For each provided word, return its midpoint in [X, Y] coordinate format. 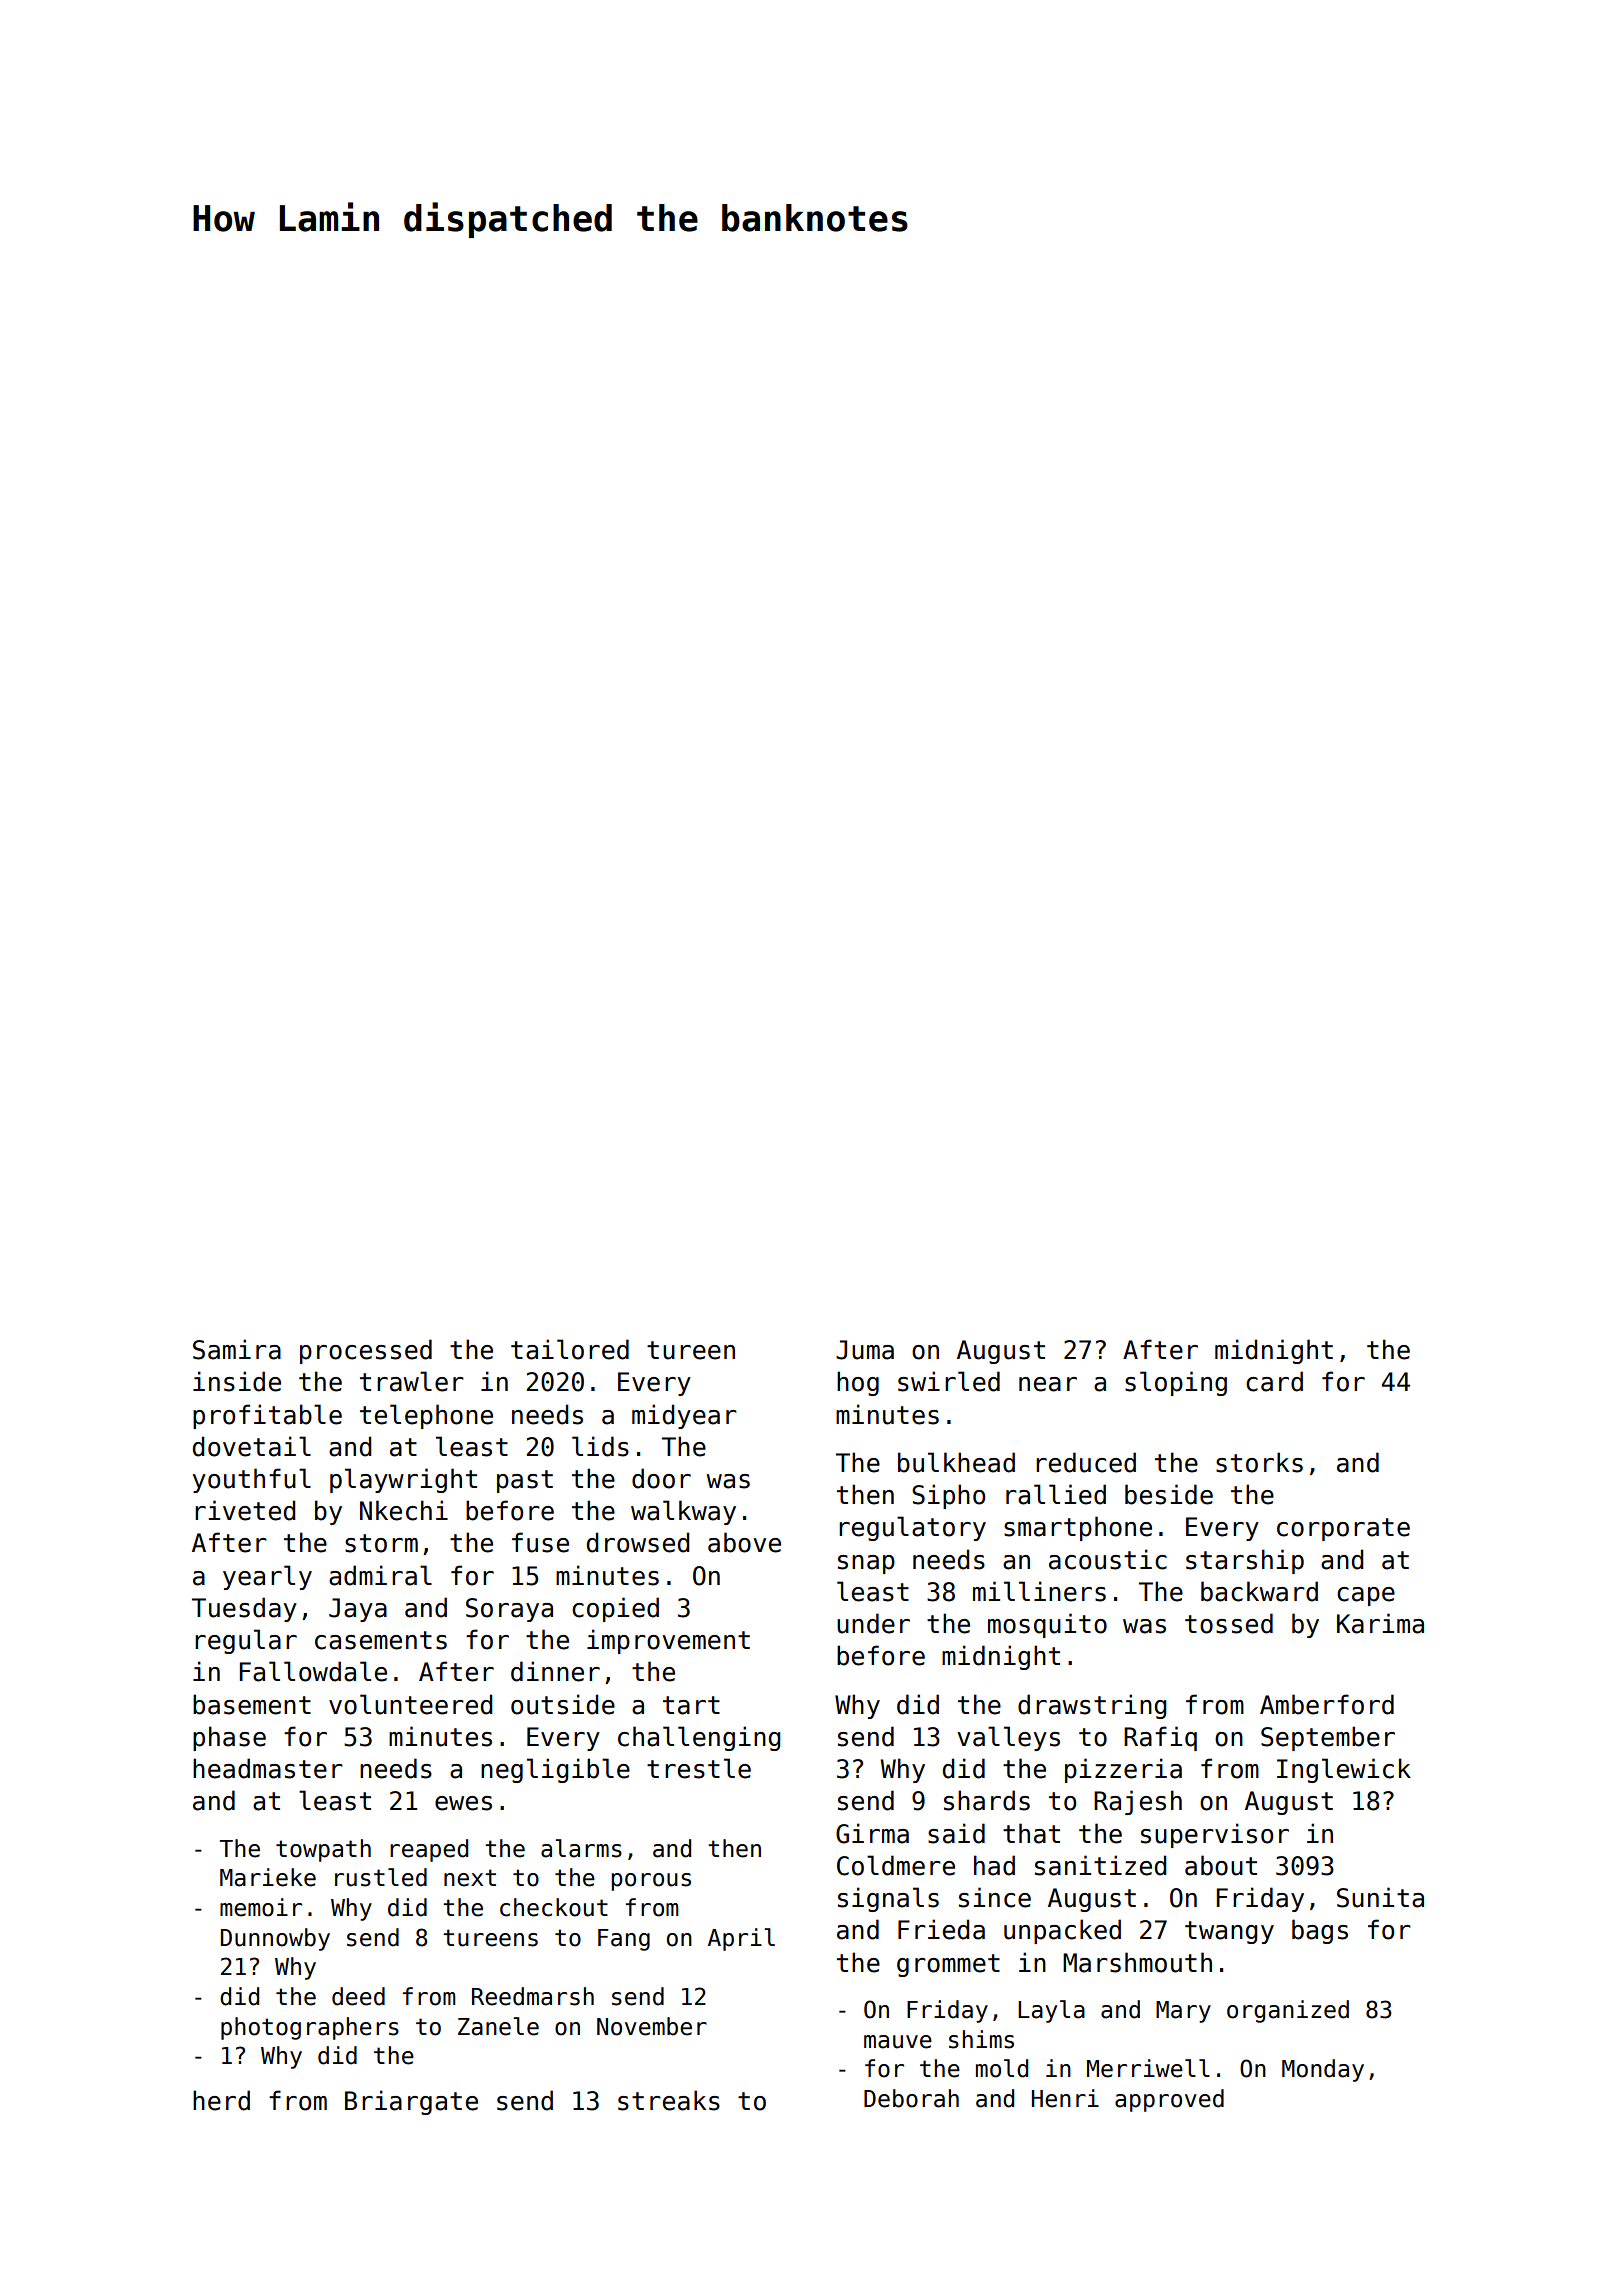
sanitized [1100, 1865]
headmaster [268, 1768]
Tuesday [244, 1609]
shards [987, 1800]
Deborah [911, 2098]
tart [691, 1705]
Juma [865, 1350]
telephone [426, 1416]
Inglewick [1344, 1770]
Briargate [411, 2102]
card [1274, 1381]
